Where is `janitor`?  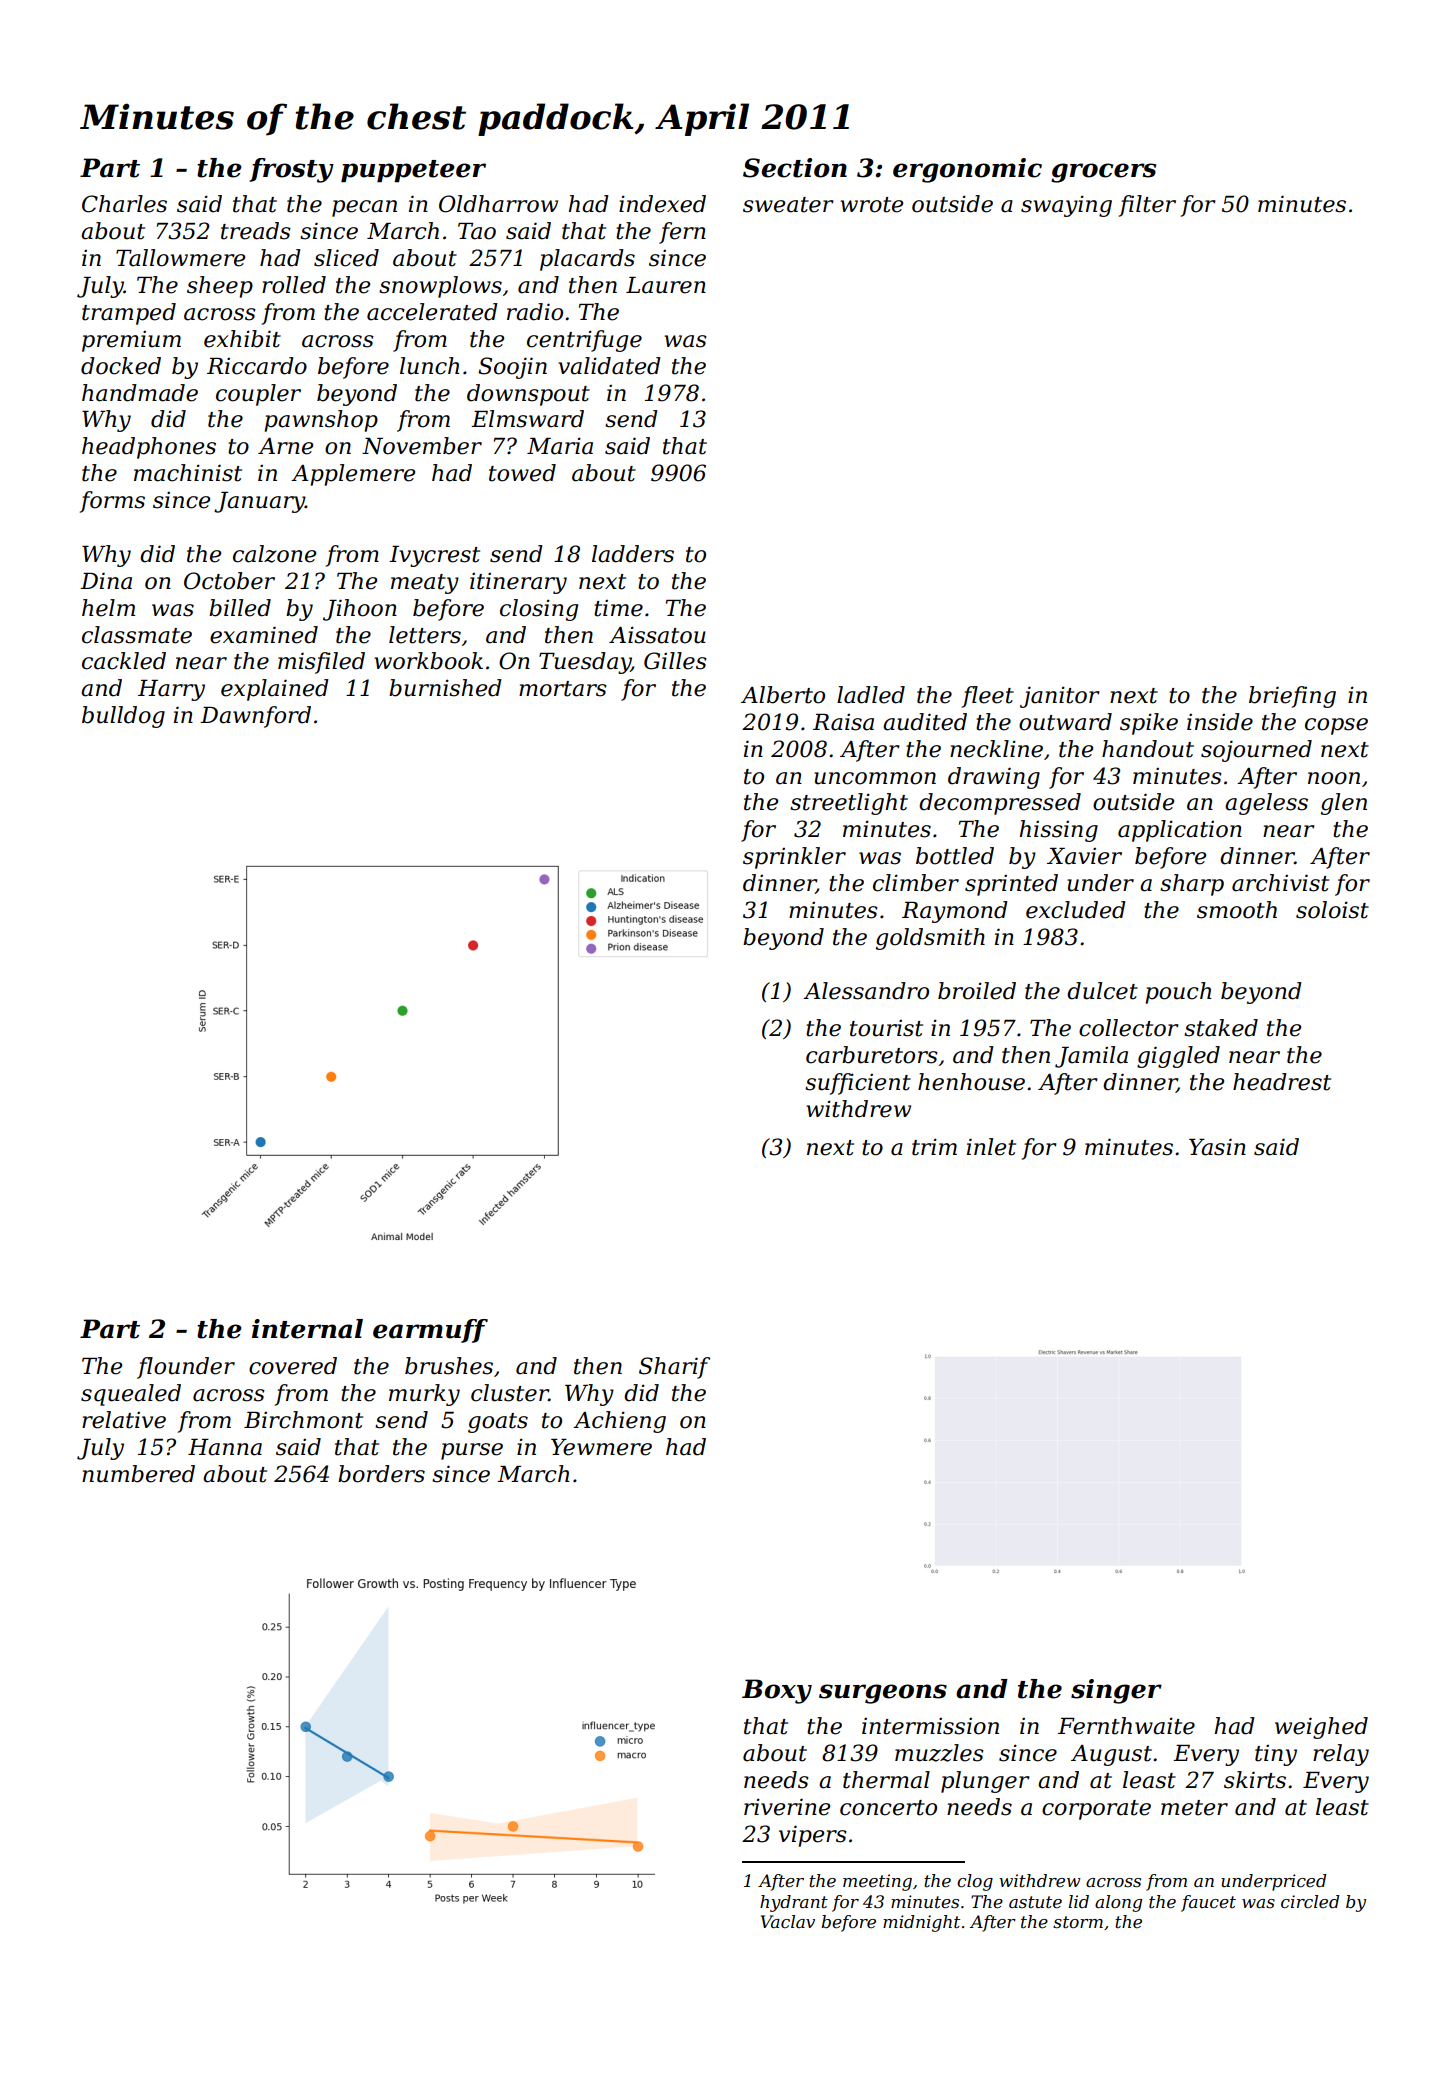
janitor is located at coordinates (1060, 697).
